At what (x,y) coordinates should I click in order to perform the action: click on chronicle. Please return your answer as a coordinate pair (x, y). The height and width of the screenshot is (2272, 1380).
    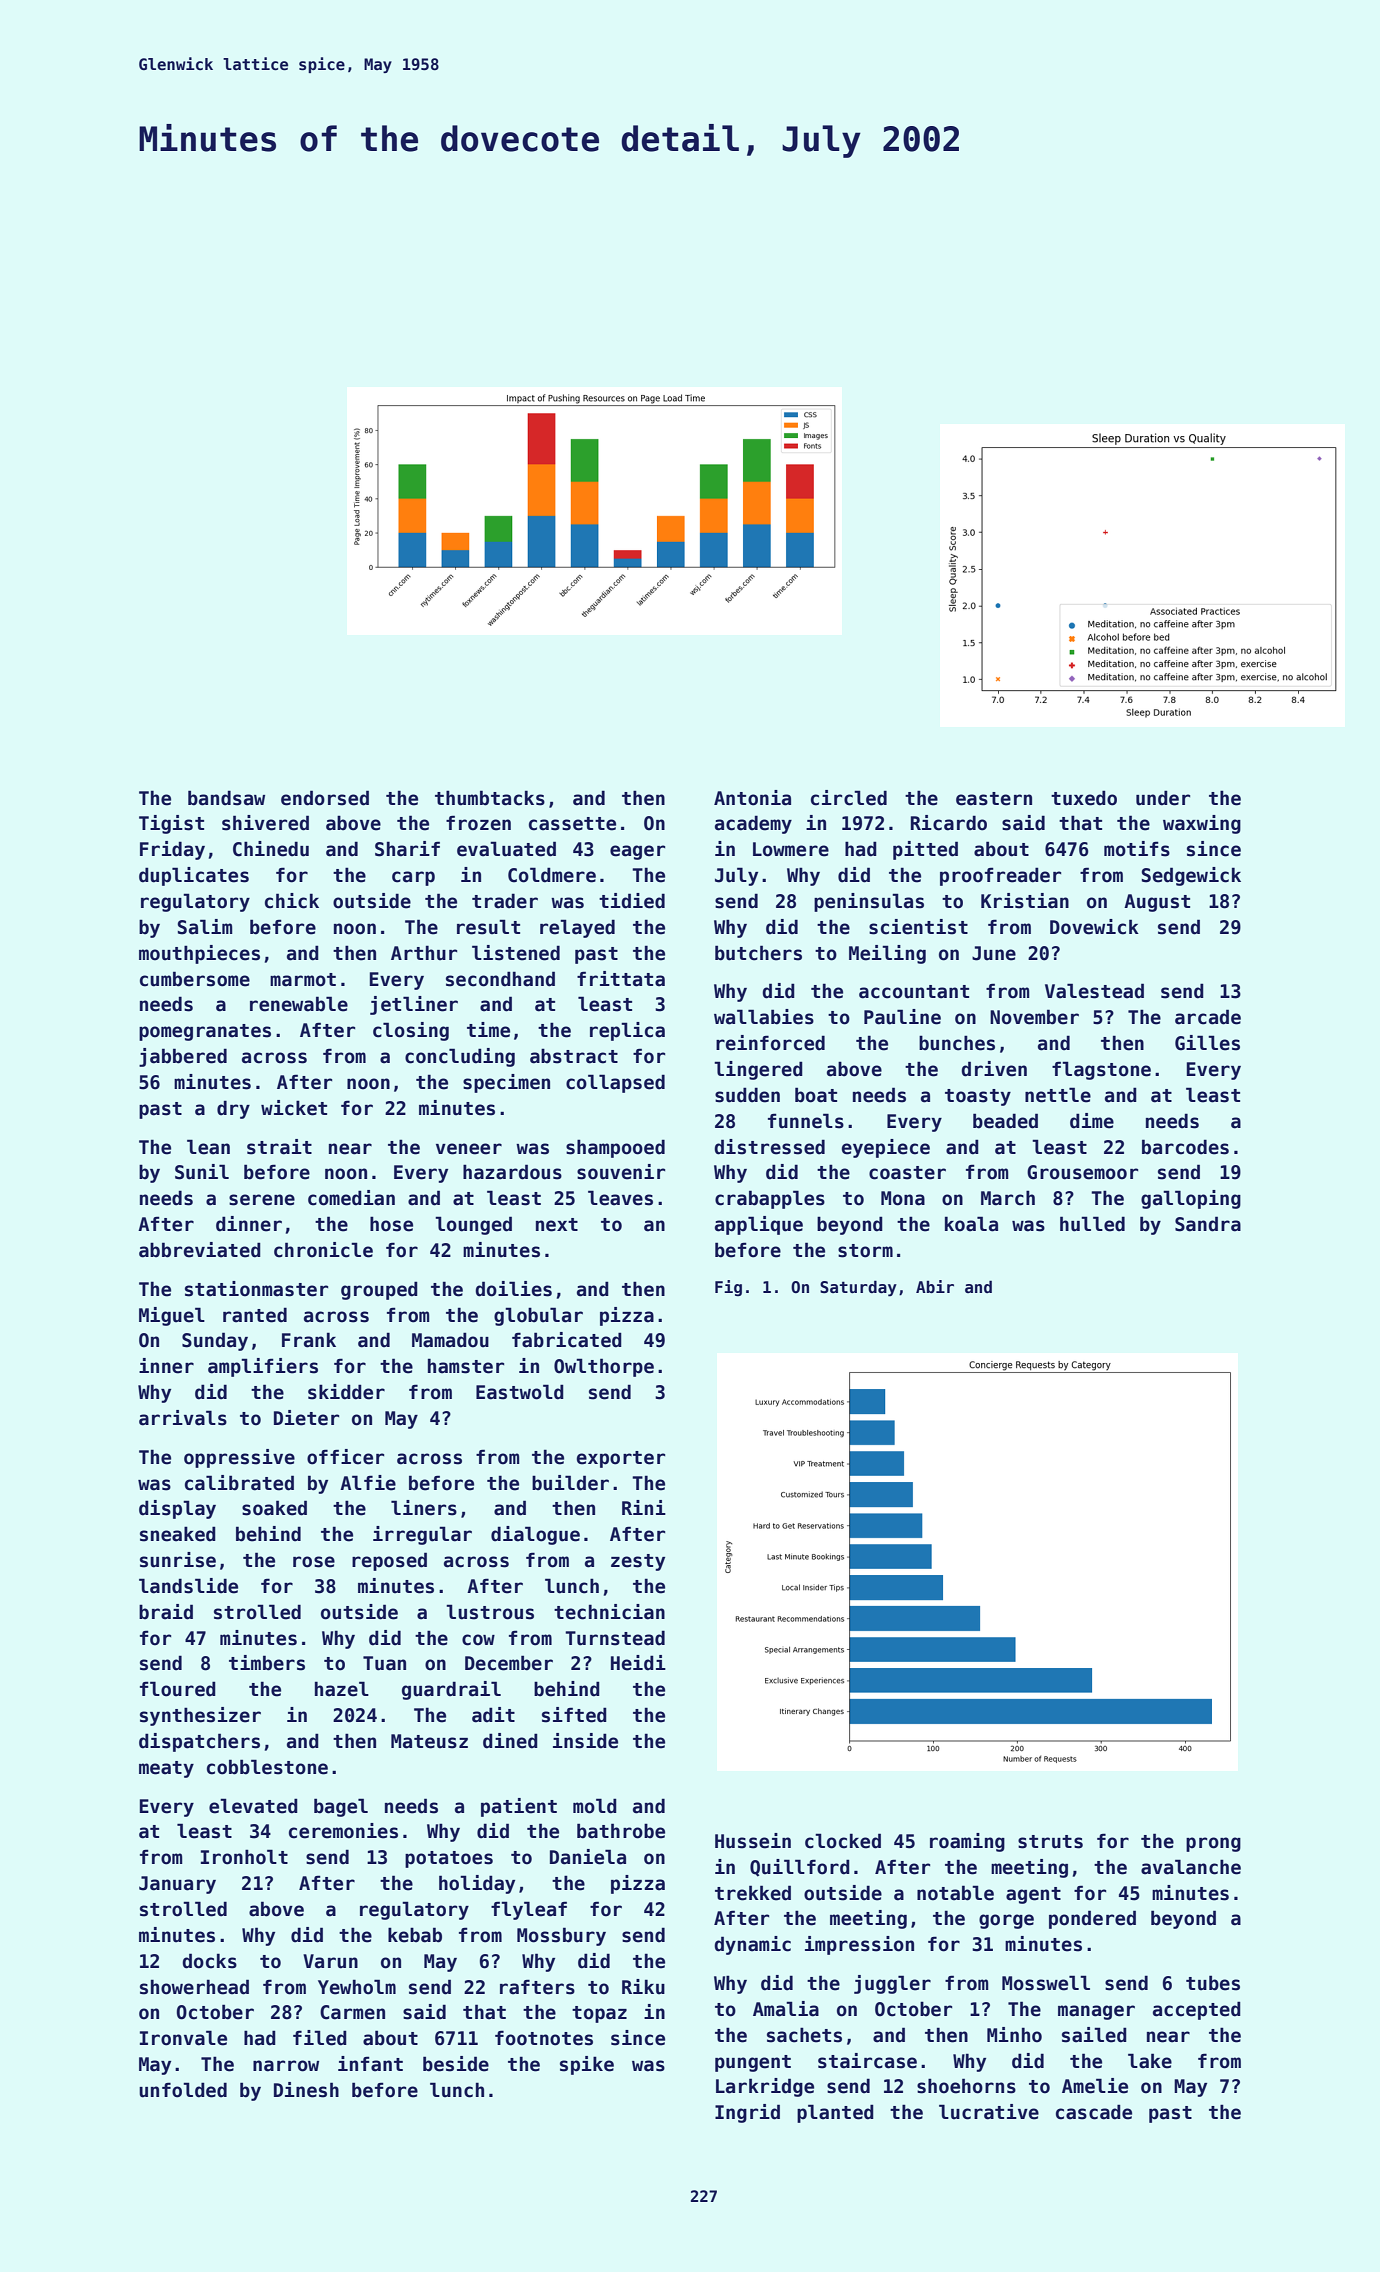
    Looking at the image, I should click on (323, 1250).
